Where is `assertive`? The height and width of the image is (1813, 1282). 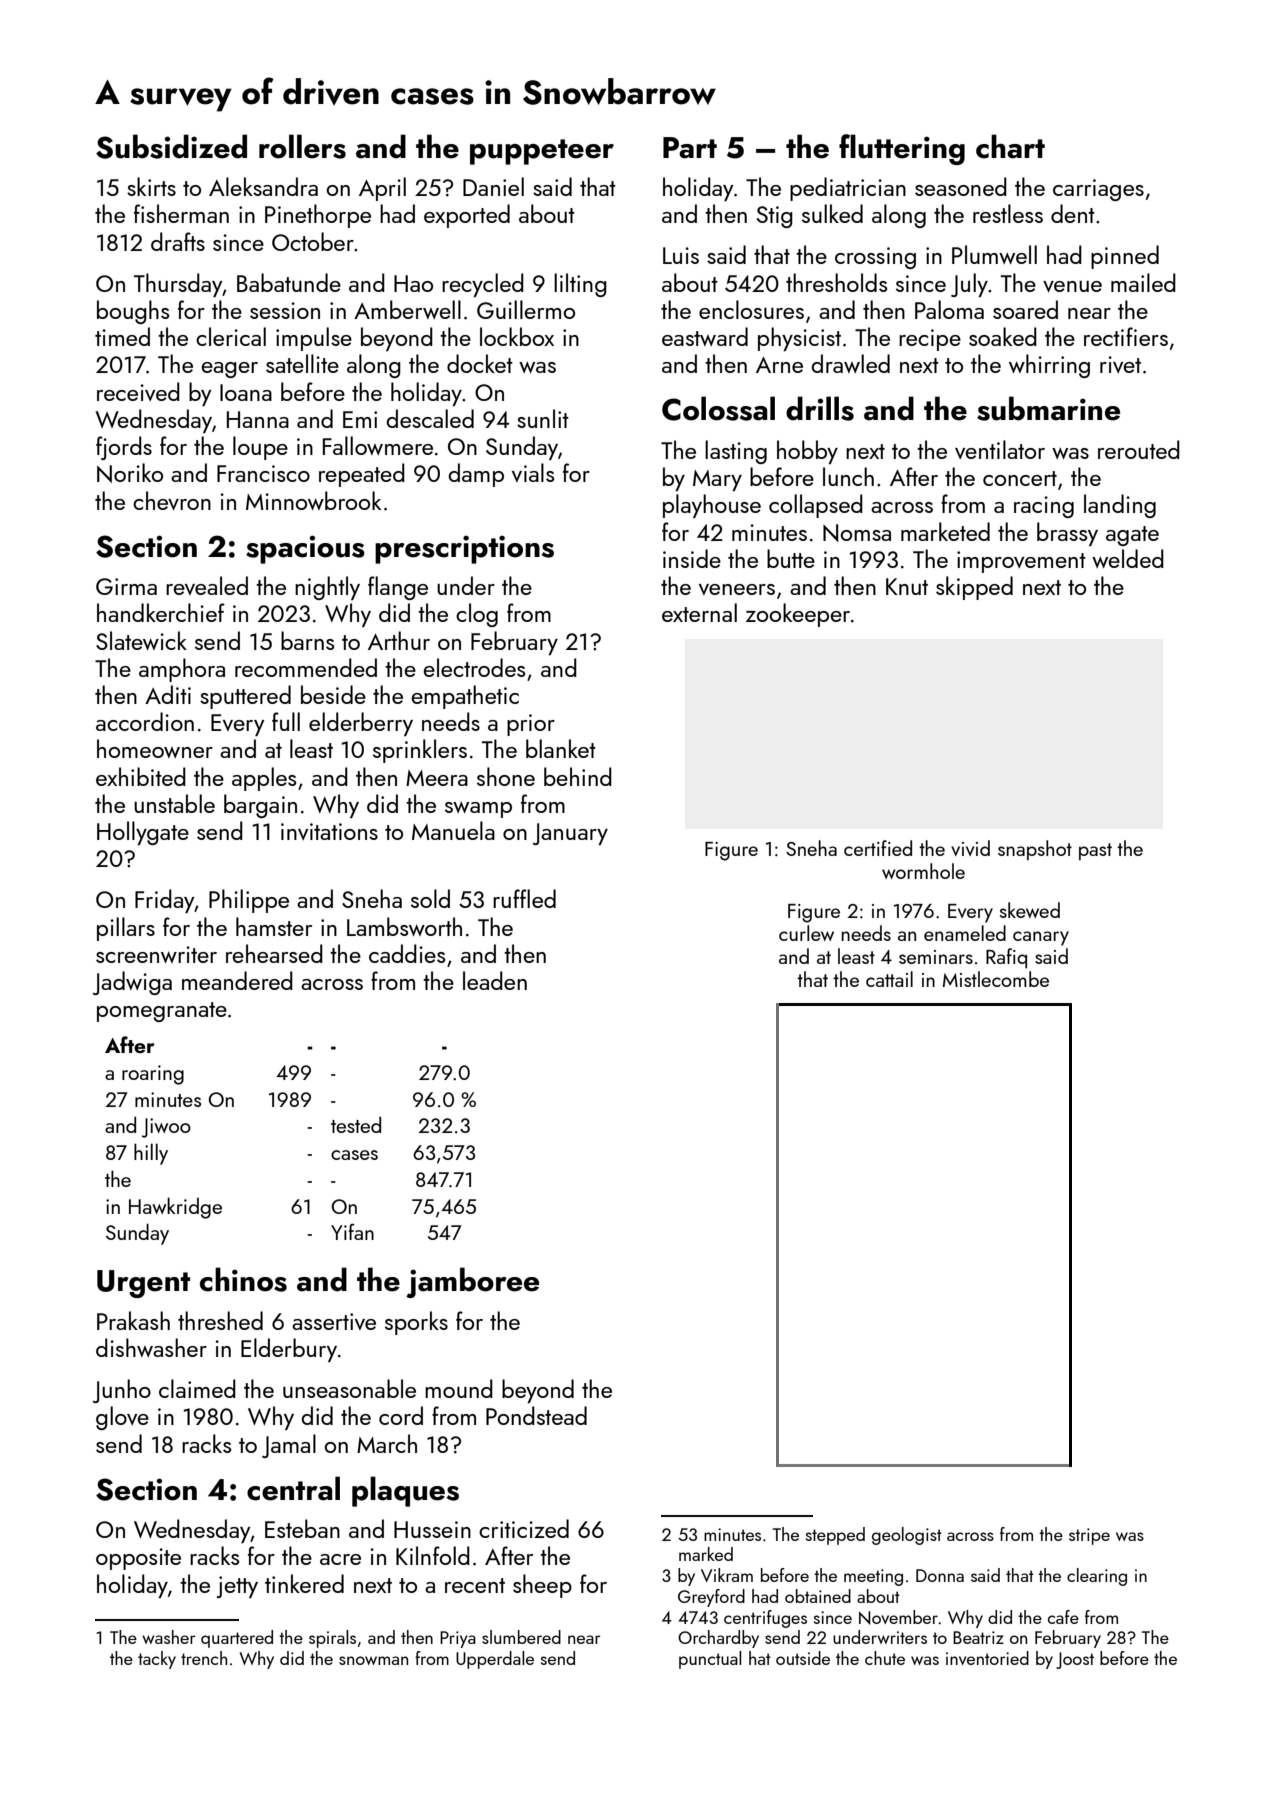
assertive is located at coordinates (334, 1321).
